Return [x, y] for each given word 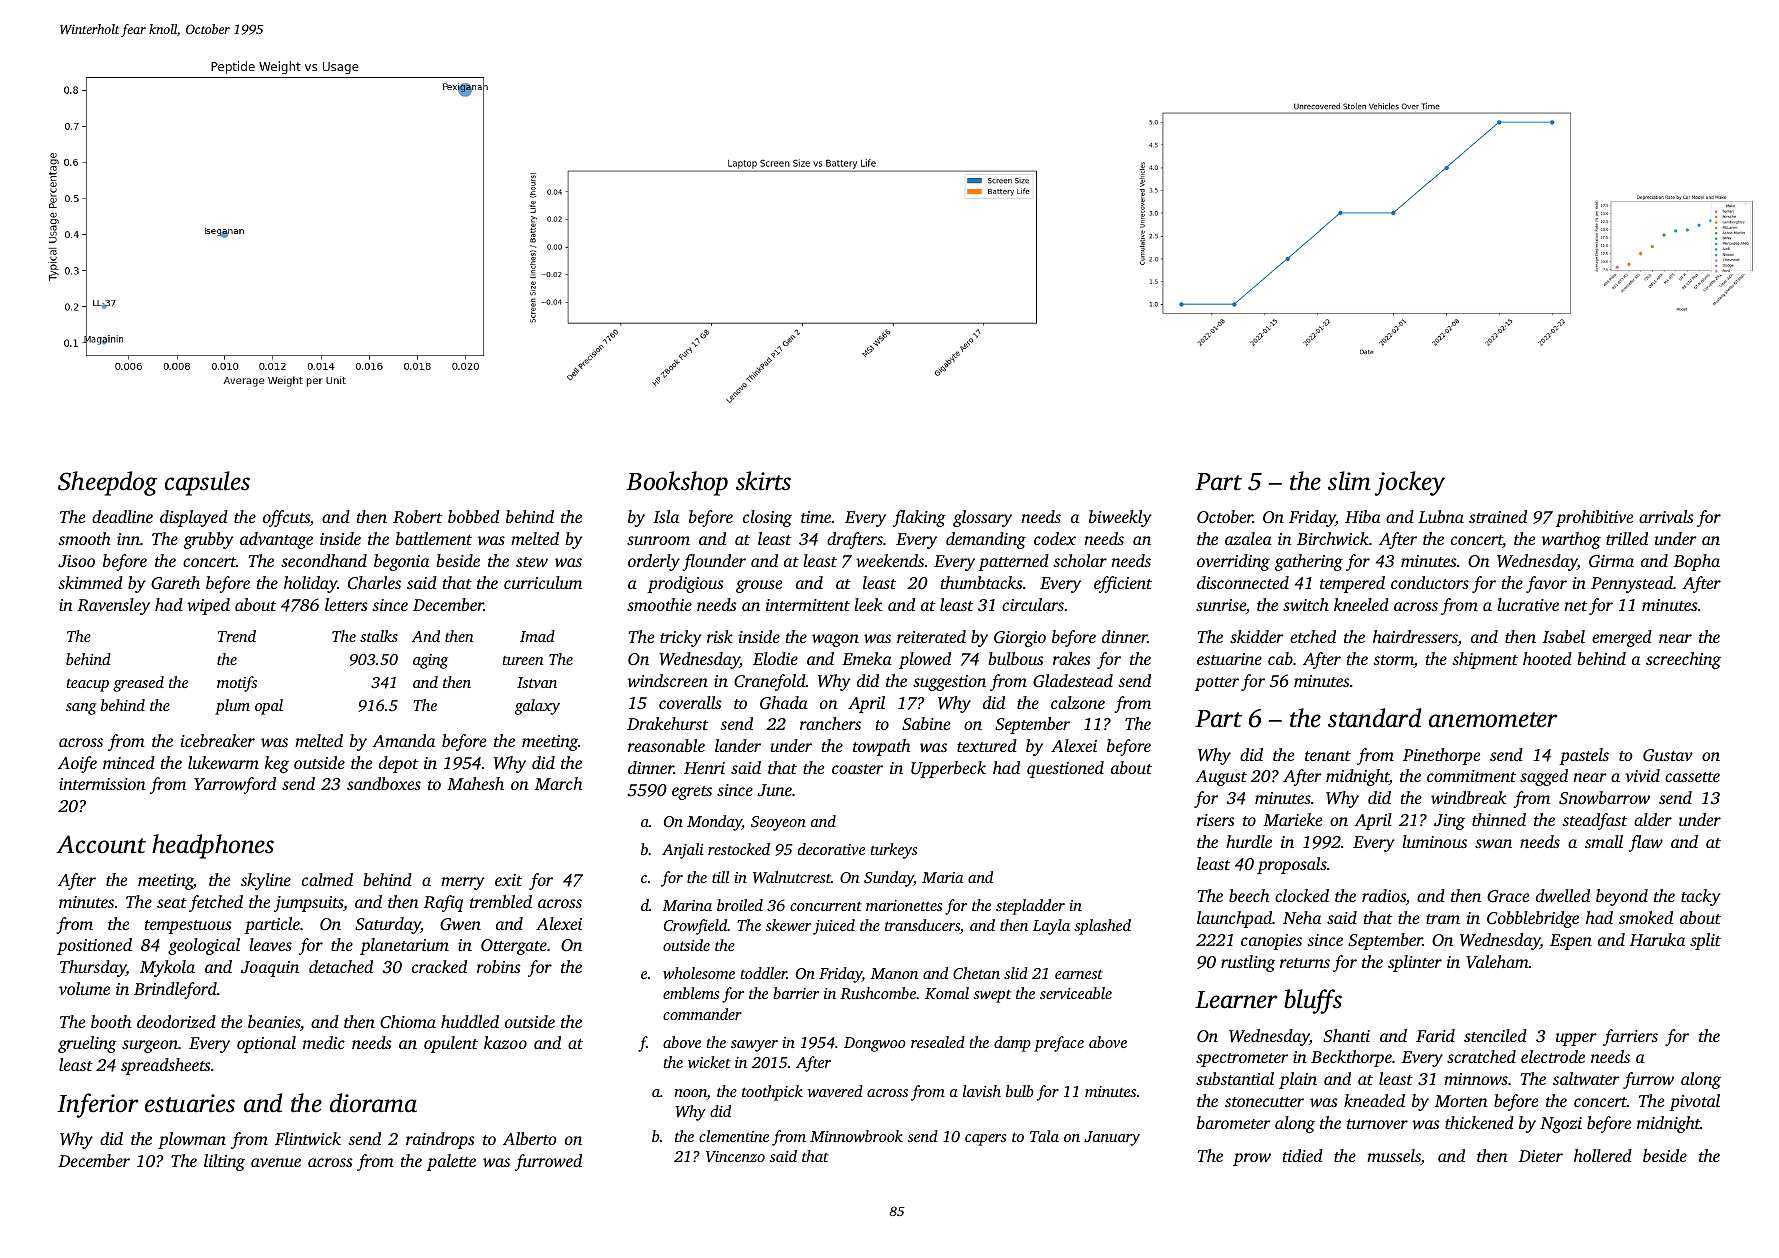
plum [232, 707]
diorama [373, 1103]
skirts [763, 481]
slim [1349, 481]
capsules [207, 483]
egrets [692, 793]
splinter [1415, 963]
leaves [270, 944]
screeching [1683, 660]
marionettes [904, 905]
